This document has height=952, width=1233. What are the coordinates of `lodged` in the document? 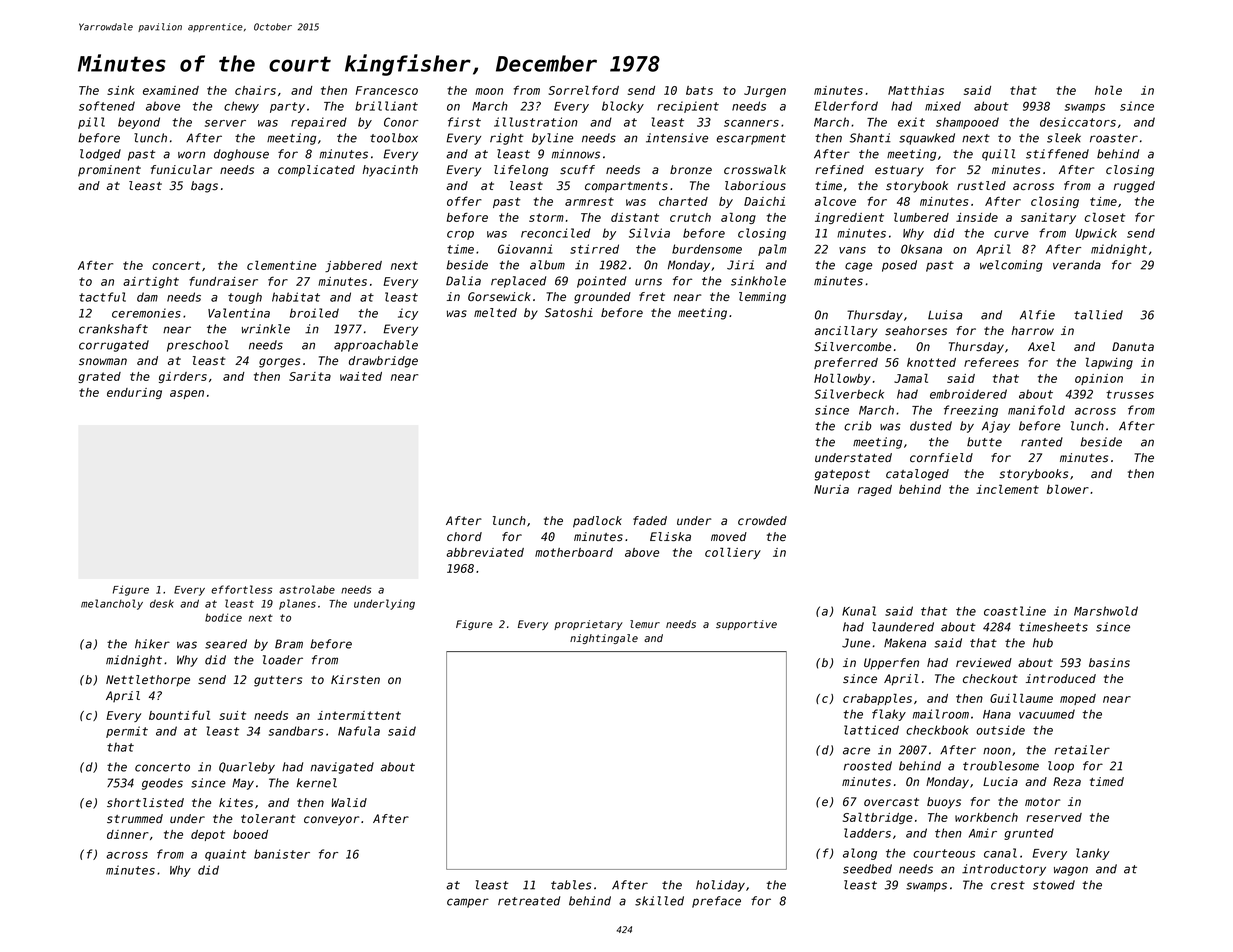 It's located at (100, 155).
